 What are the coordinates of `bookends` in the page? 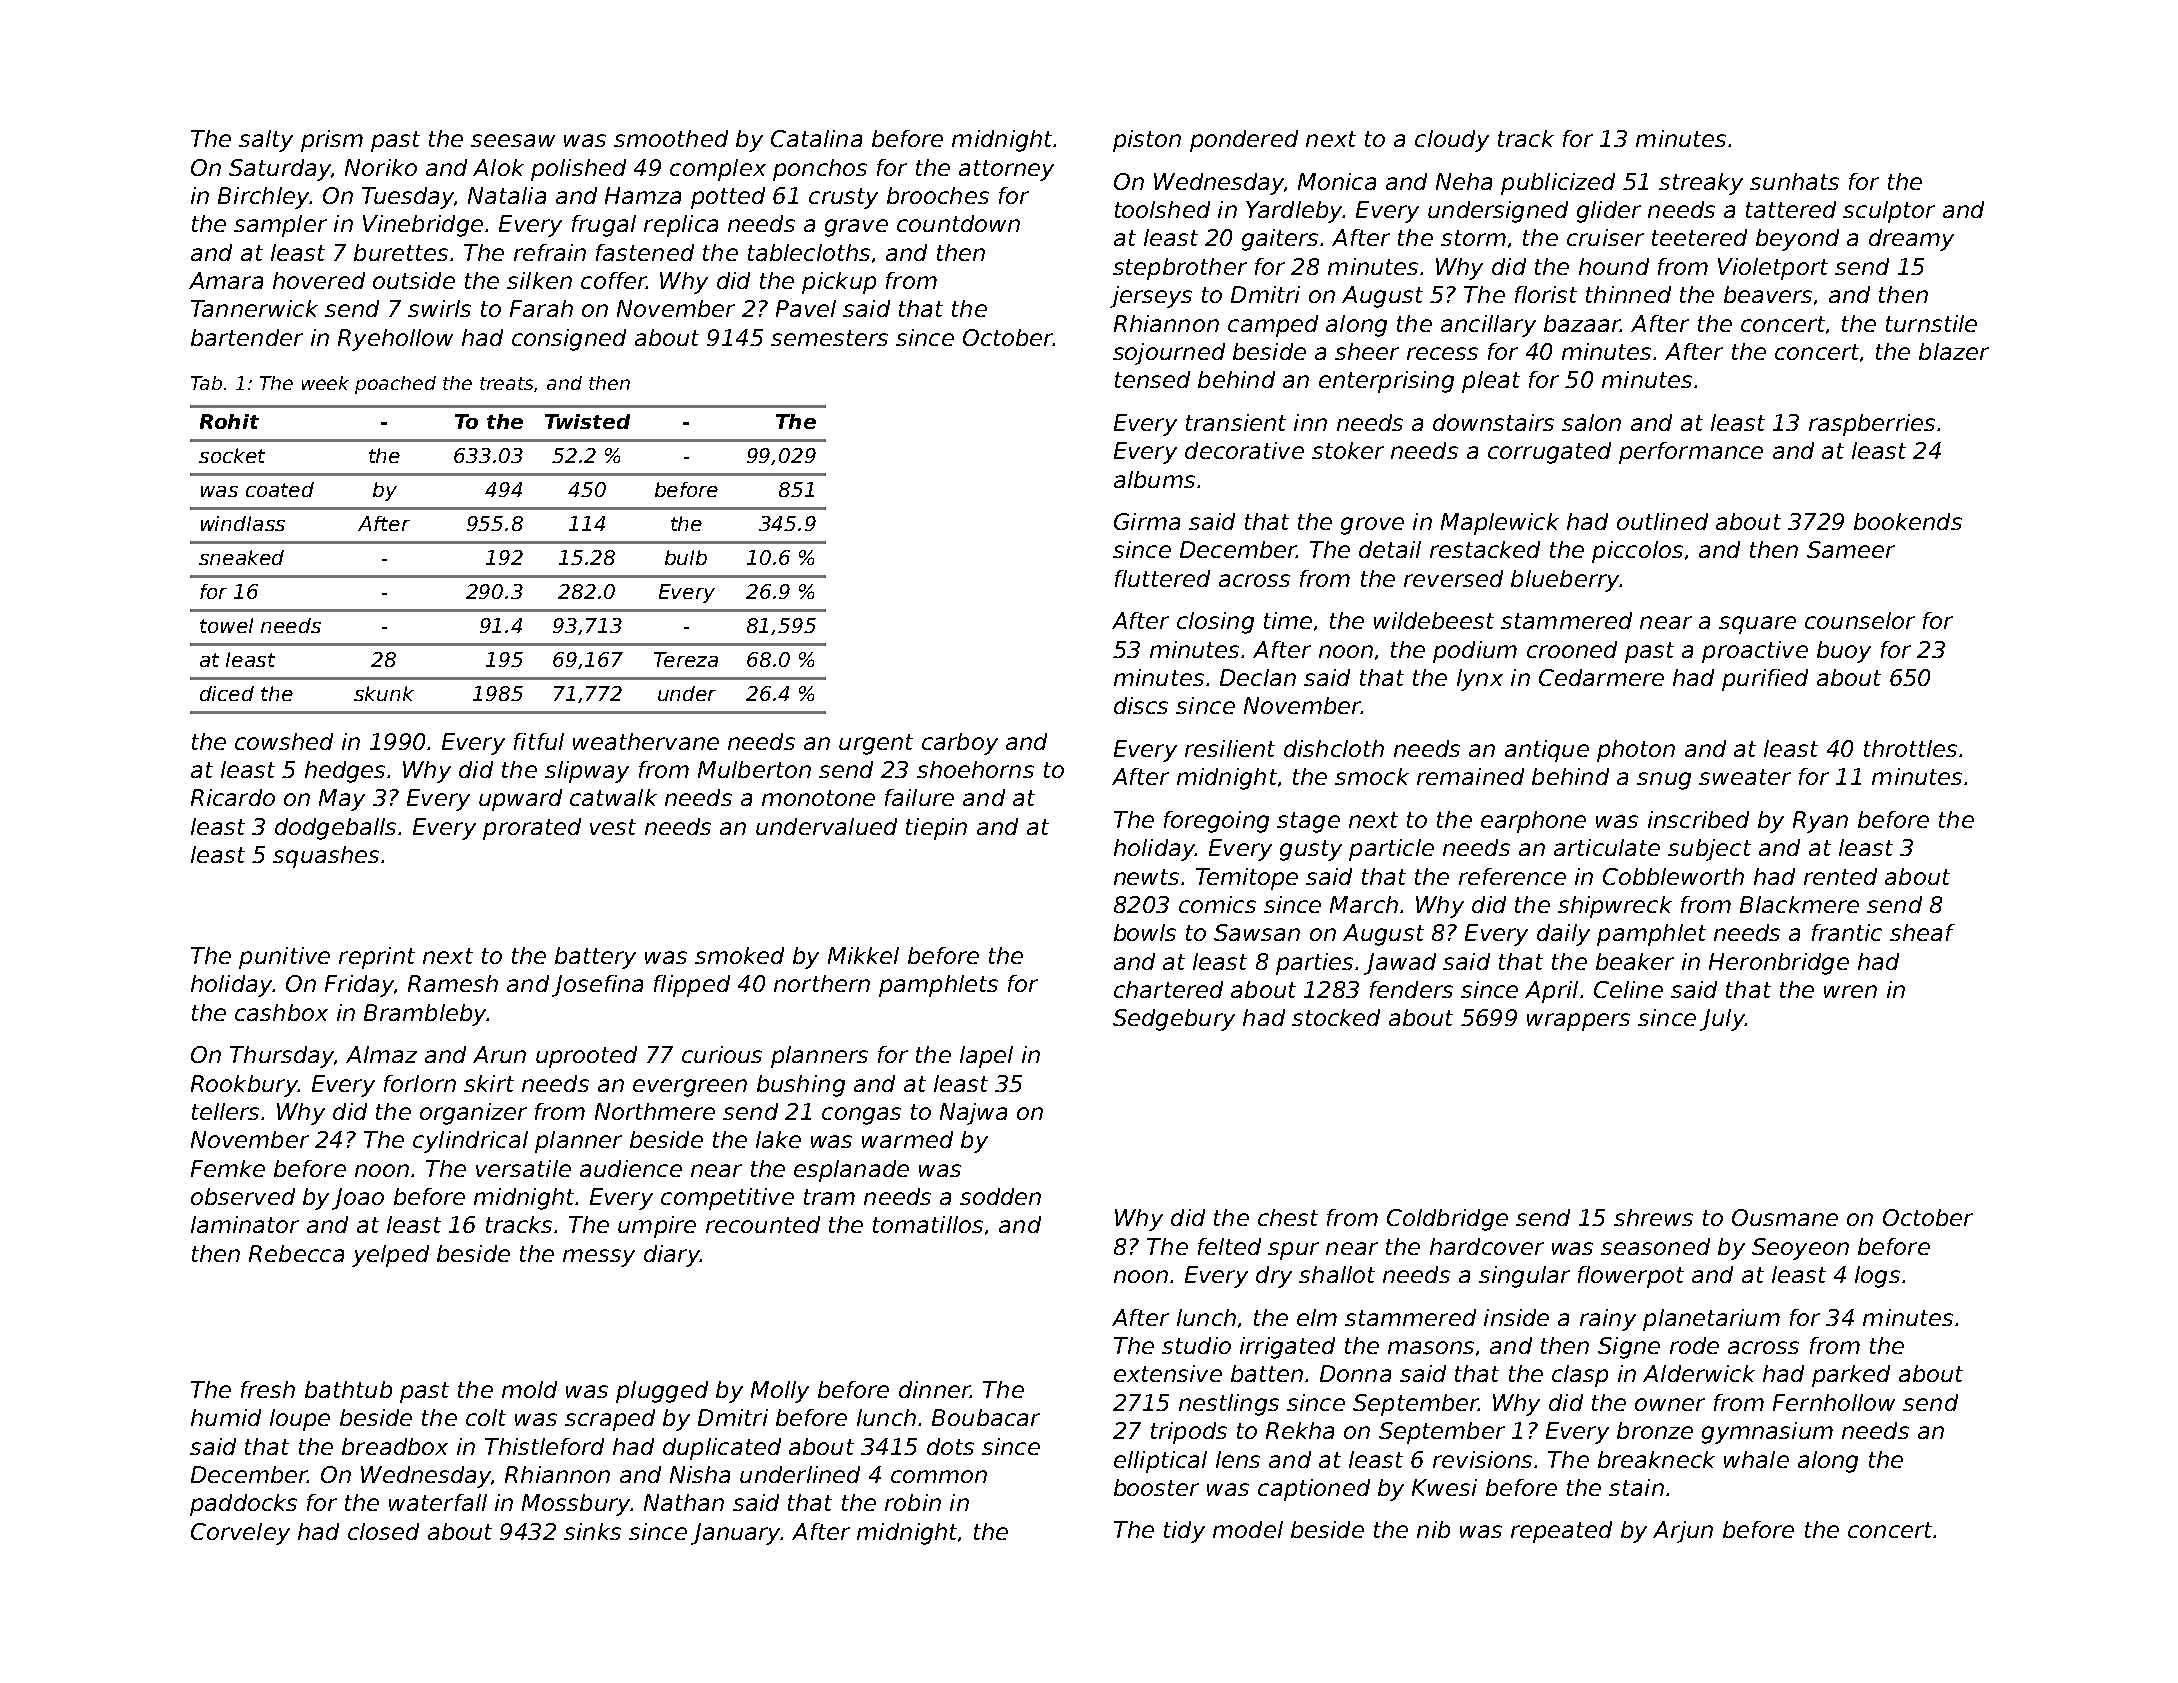 It's located at (1908, 521).
